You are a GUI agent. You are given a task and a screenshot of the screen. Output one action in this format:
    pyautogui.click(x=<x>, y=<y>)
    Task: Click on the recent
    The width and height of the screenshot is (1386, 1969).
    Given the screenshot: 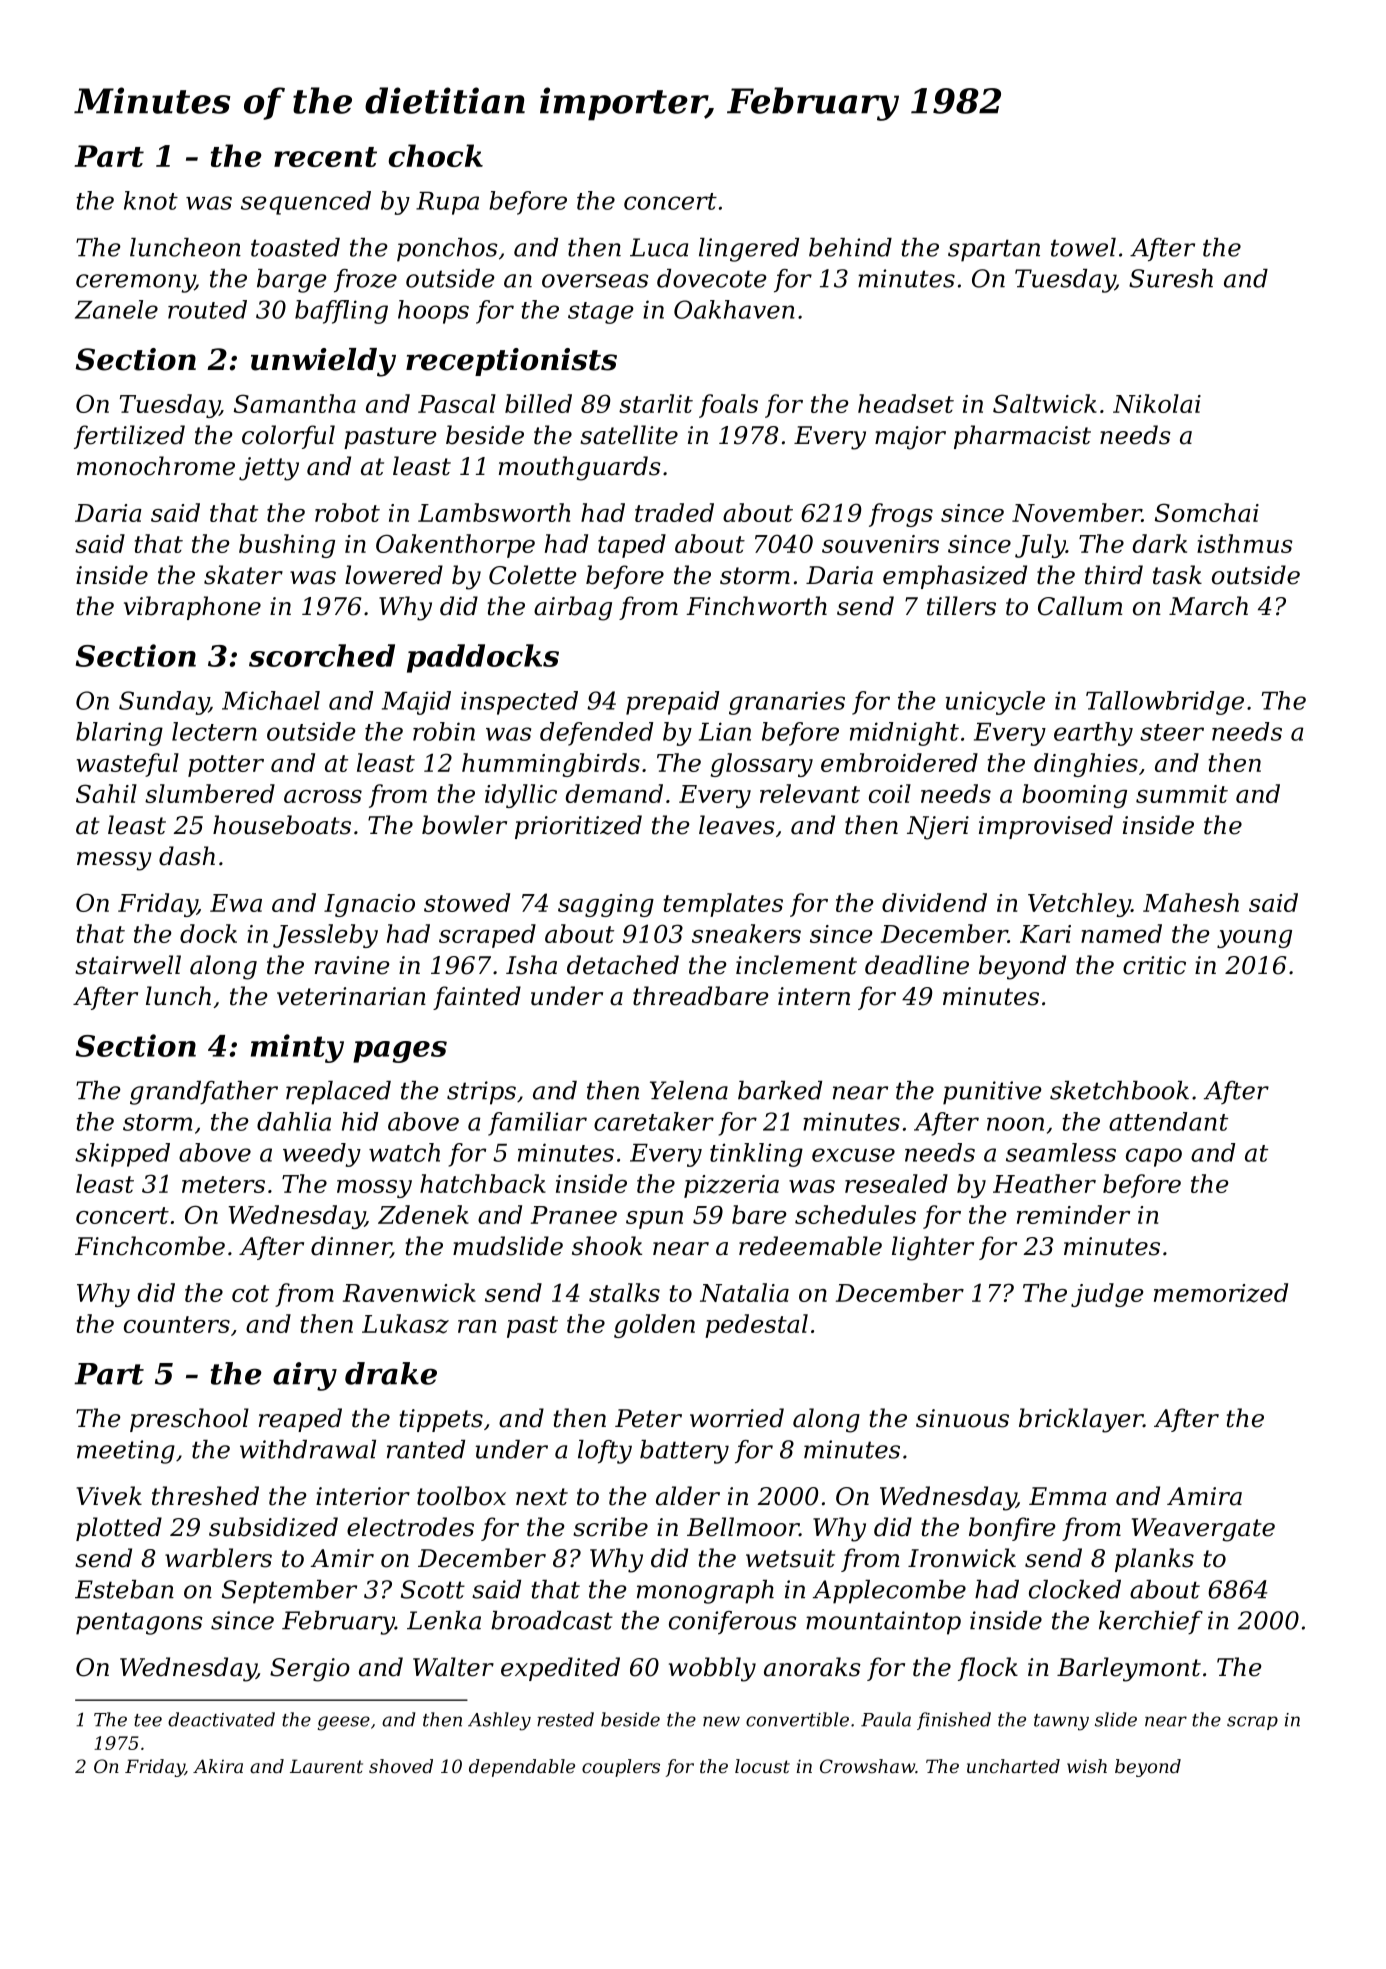 What is the action you would take?
    pyautogui.click(x=325, y=157)
